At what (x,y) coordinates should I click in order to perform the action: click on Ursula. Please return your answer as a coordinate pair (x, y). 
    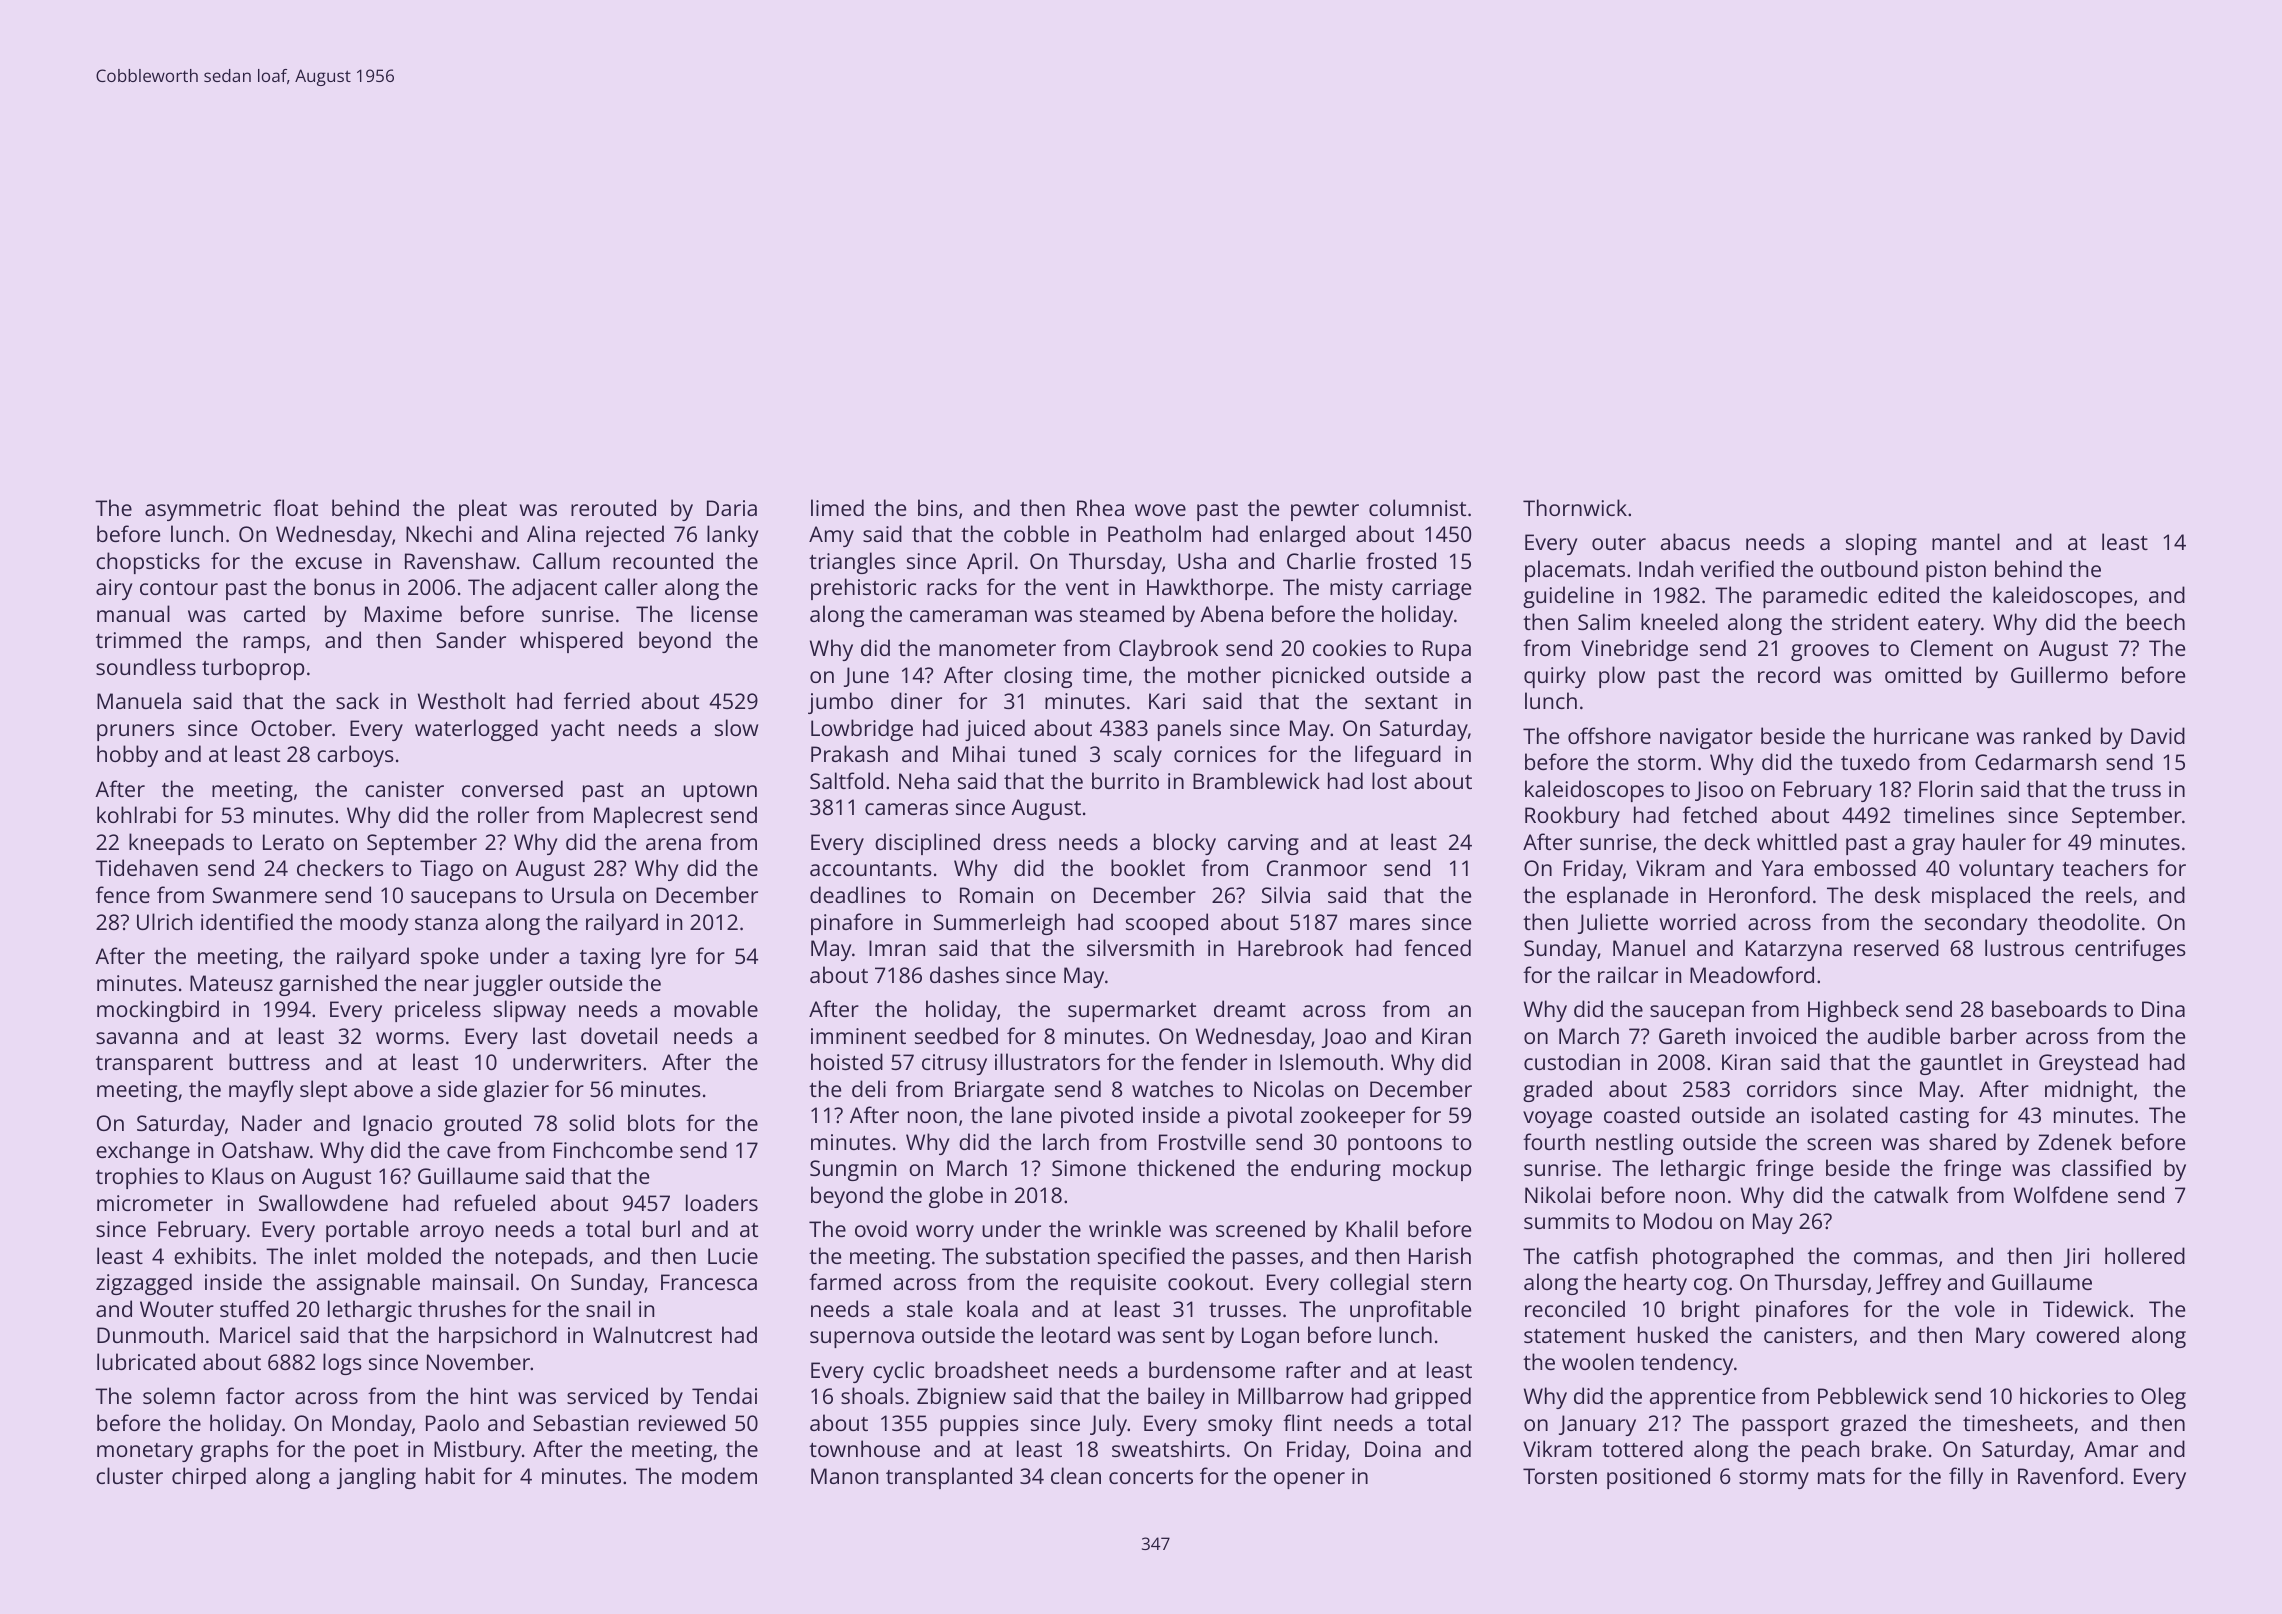
    Looking at the image, I should click on (583, 894).
